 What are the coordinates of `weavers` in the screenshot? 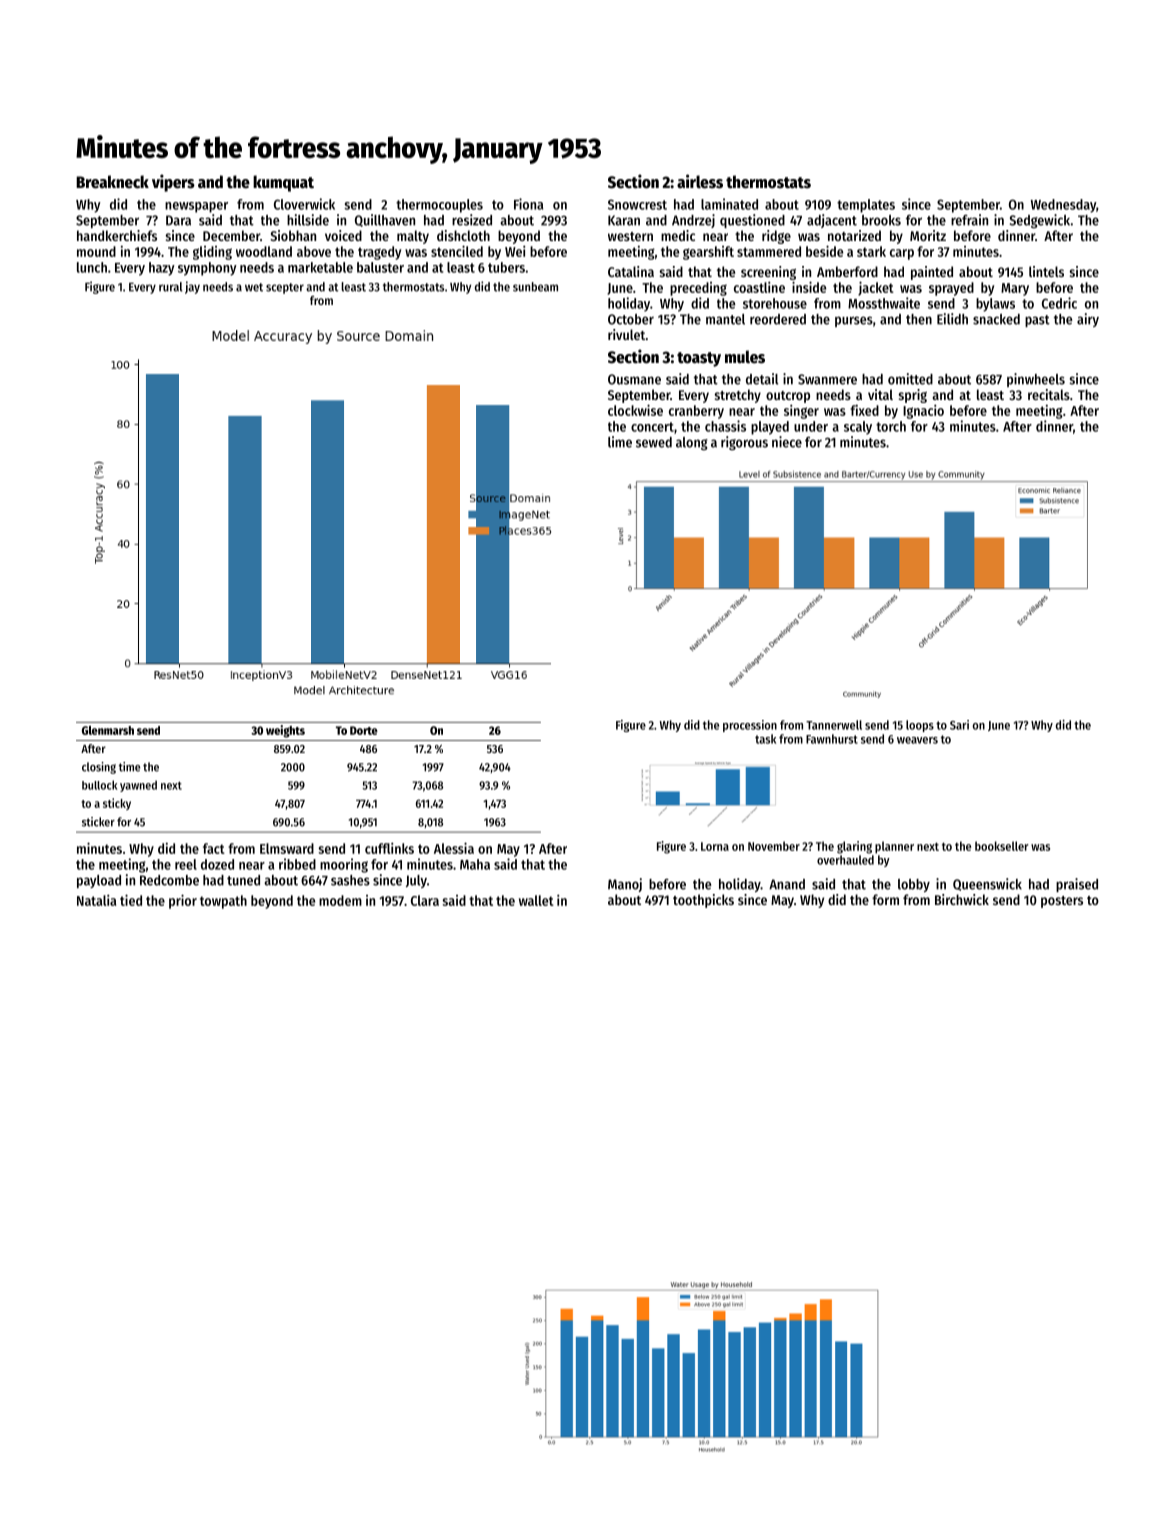 It's located at (917, 740).
